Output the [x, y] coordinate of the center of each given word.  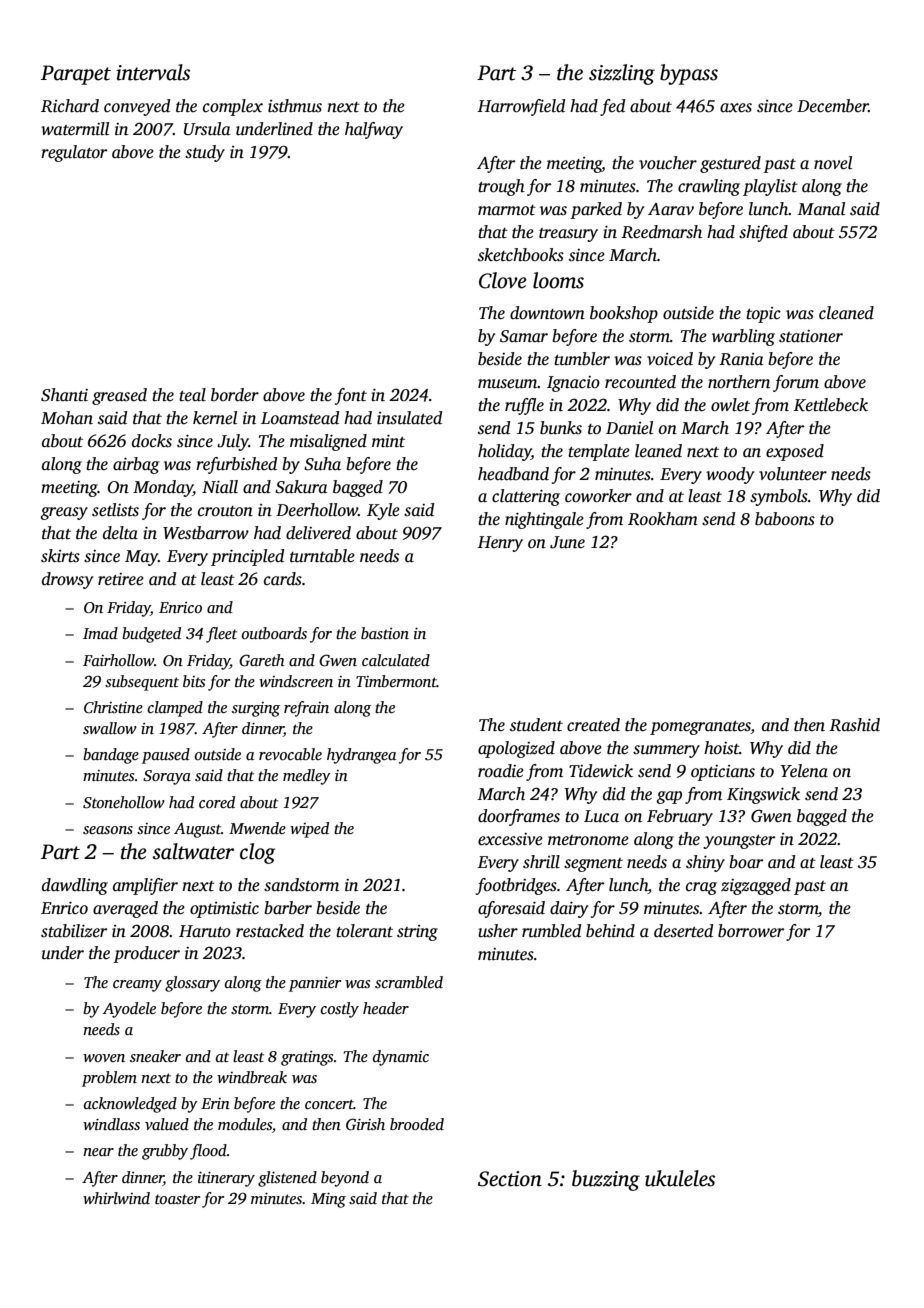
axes [736, 108]
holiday [504, 452]
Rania [741, 359]
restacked [270, 931]
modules [245, 1124]
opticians [723, 773]
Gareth [262, 660]
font [351, 396]
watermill [75, 129]
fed [612, 107]
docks [152, 441]
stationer [811, 336]
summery [666, 751]
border [235, 395]
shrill [541, 862]
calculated [396, 660]
